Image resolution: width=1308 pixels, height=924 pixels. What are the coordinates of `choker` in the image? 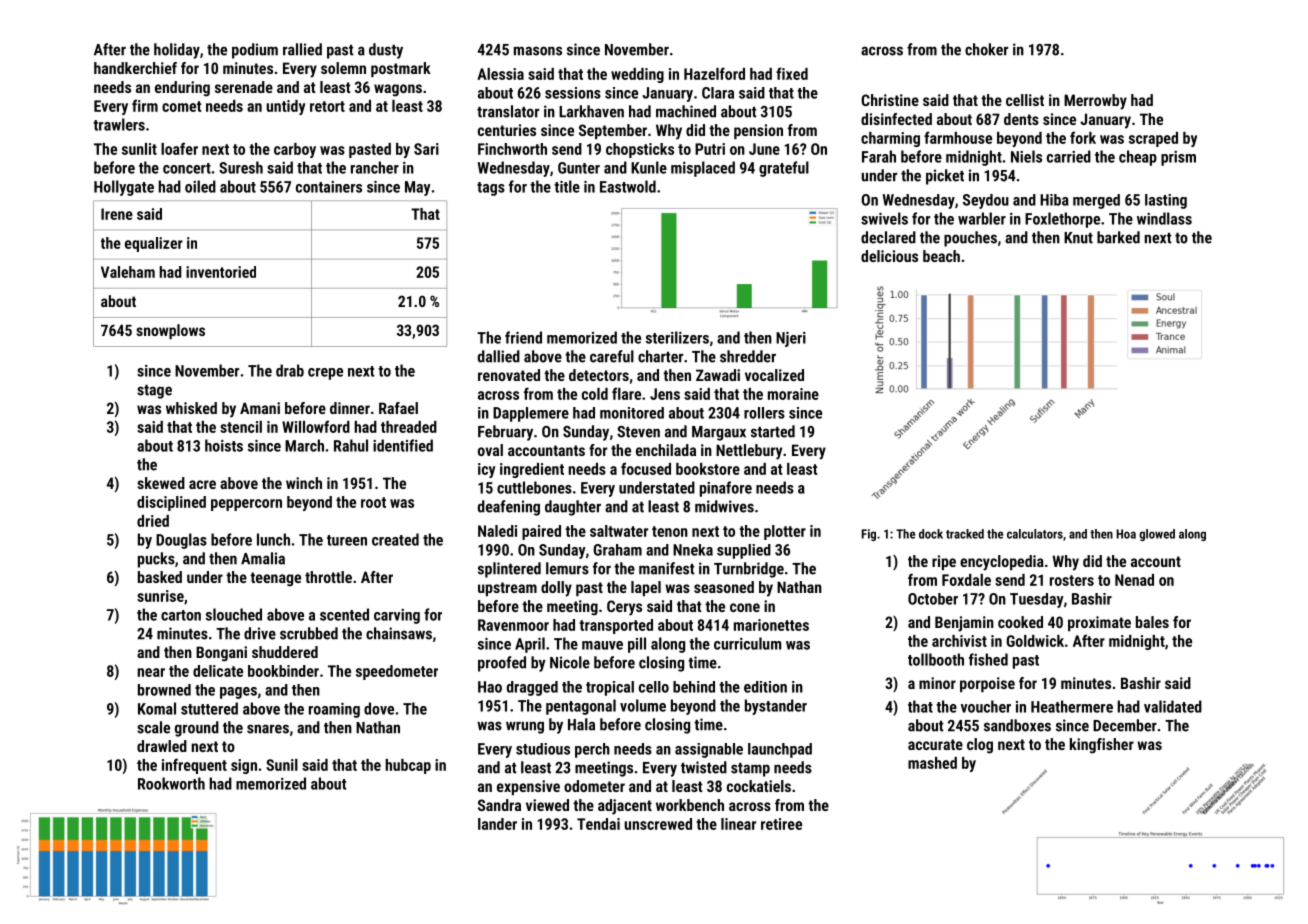 It's located at (986, 49).
